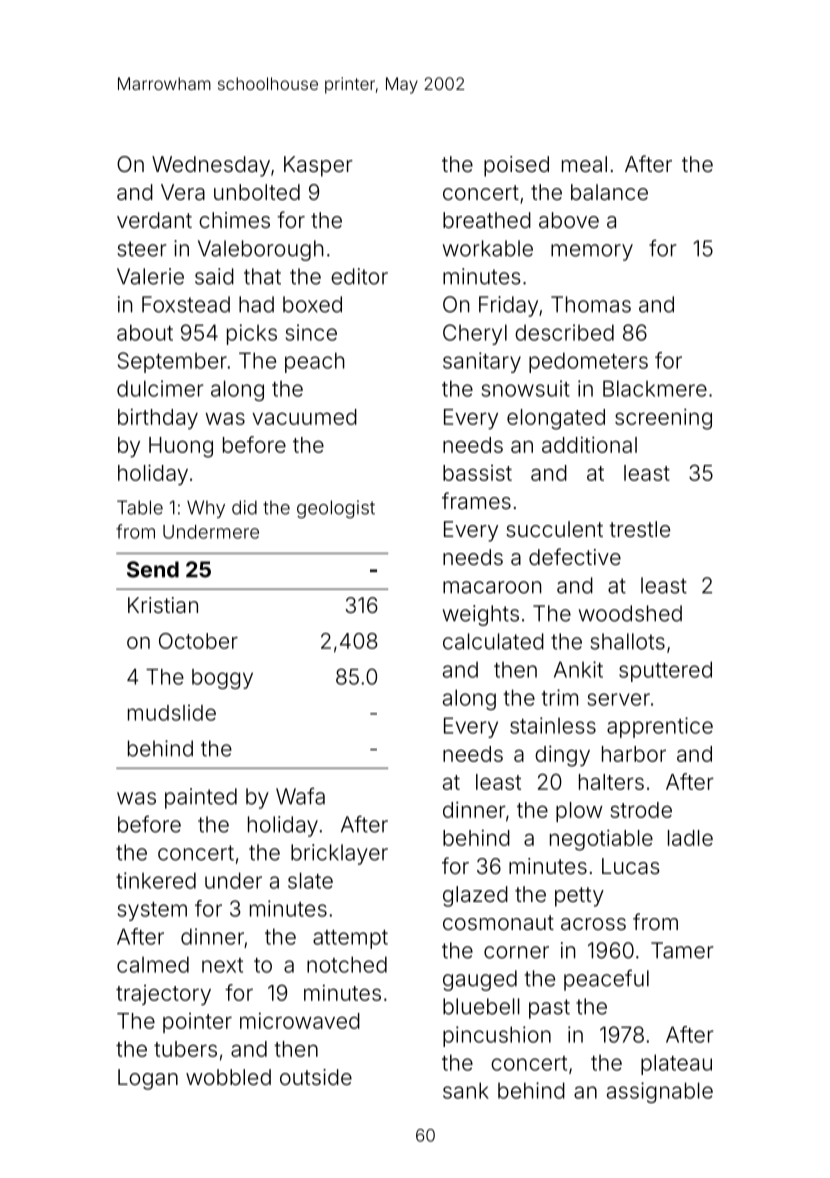 Image resolution: width=830 pixels, height=1178 pixels. I want to click on October, so click(198, 641).
